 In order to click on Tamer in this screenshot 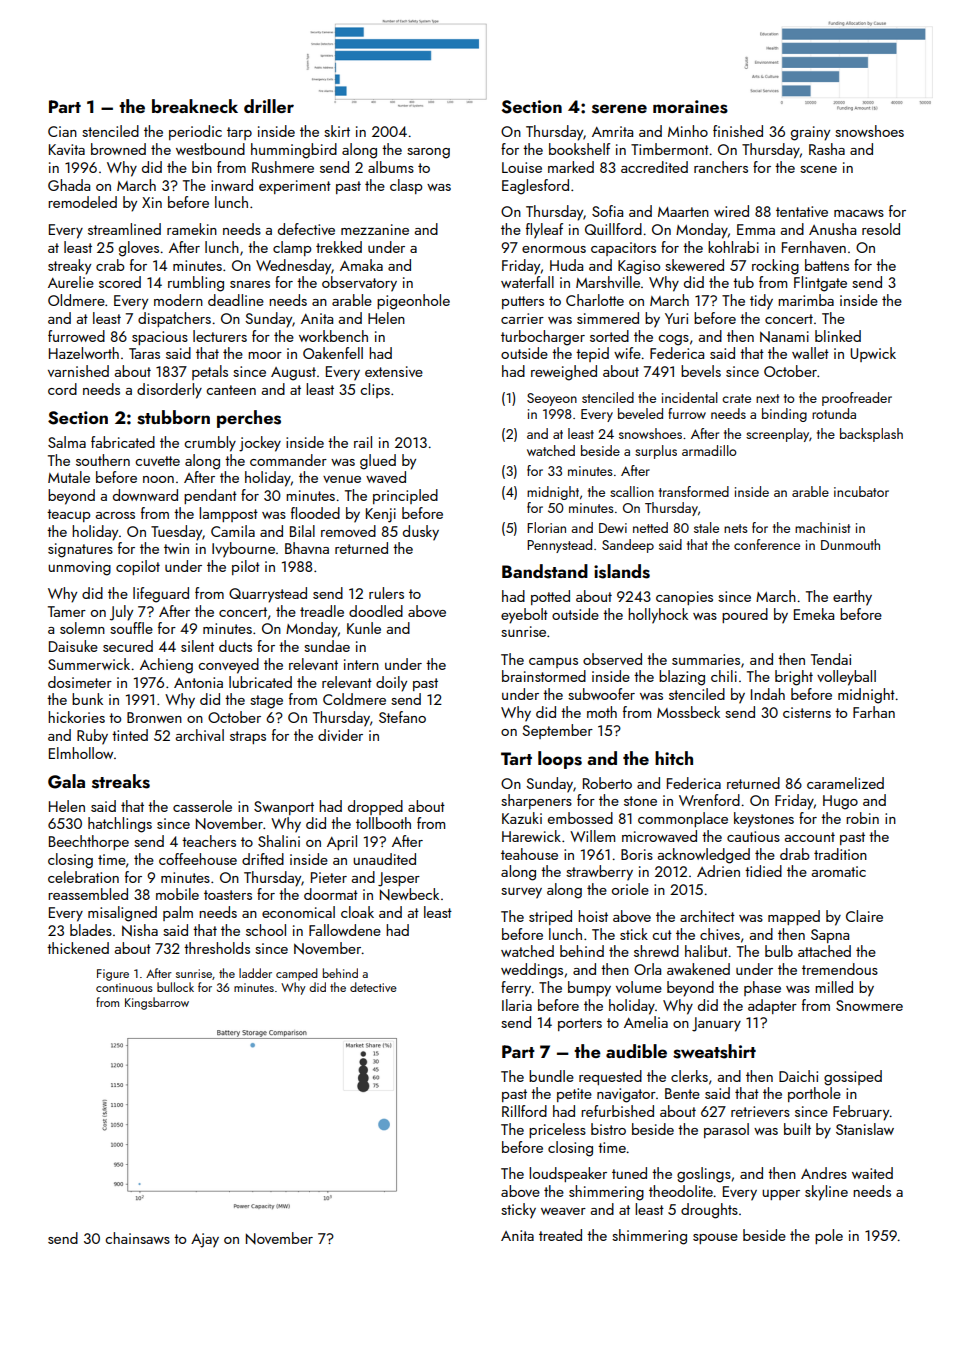, I will do `click(67, 611)`.
